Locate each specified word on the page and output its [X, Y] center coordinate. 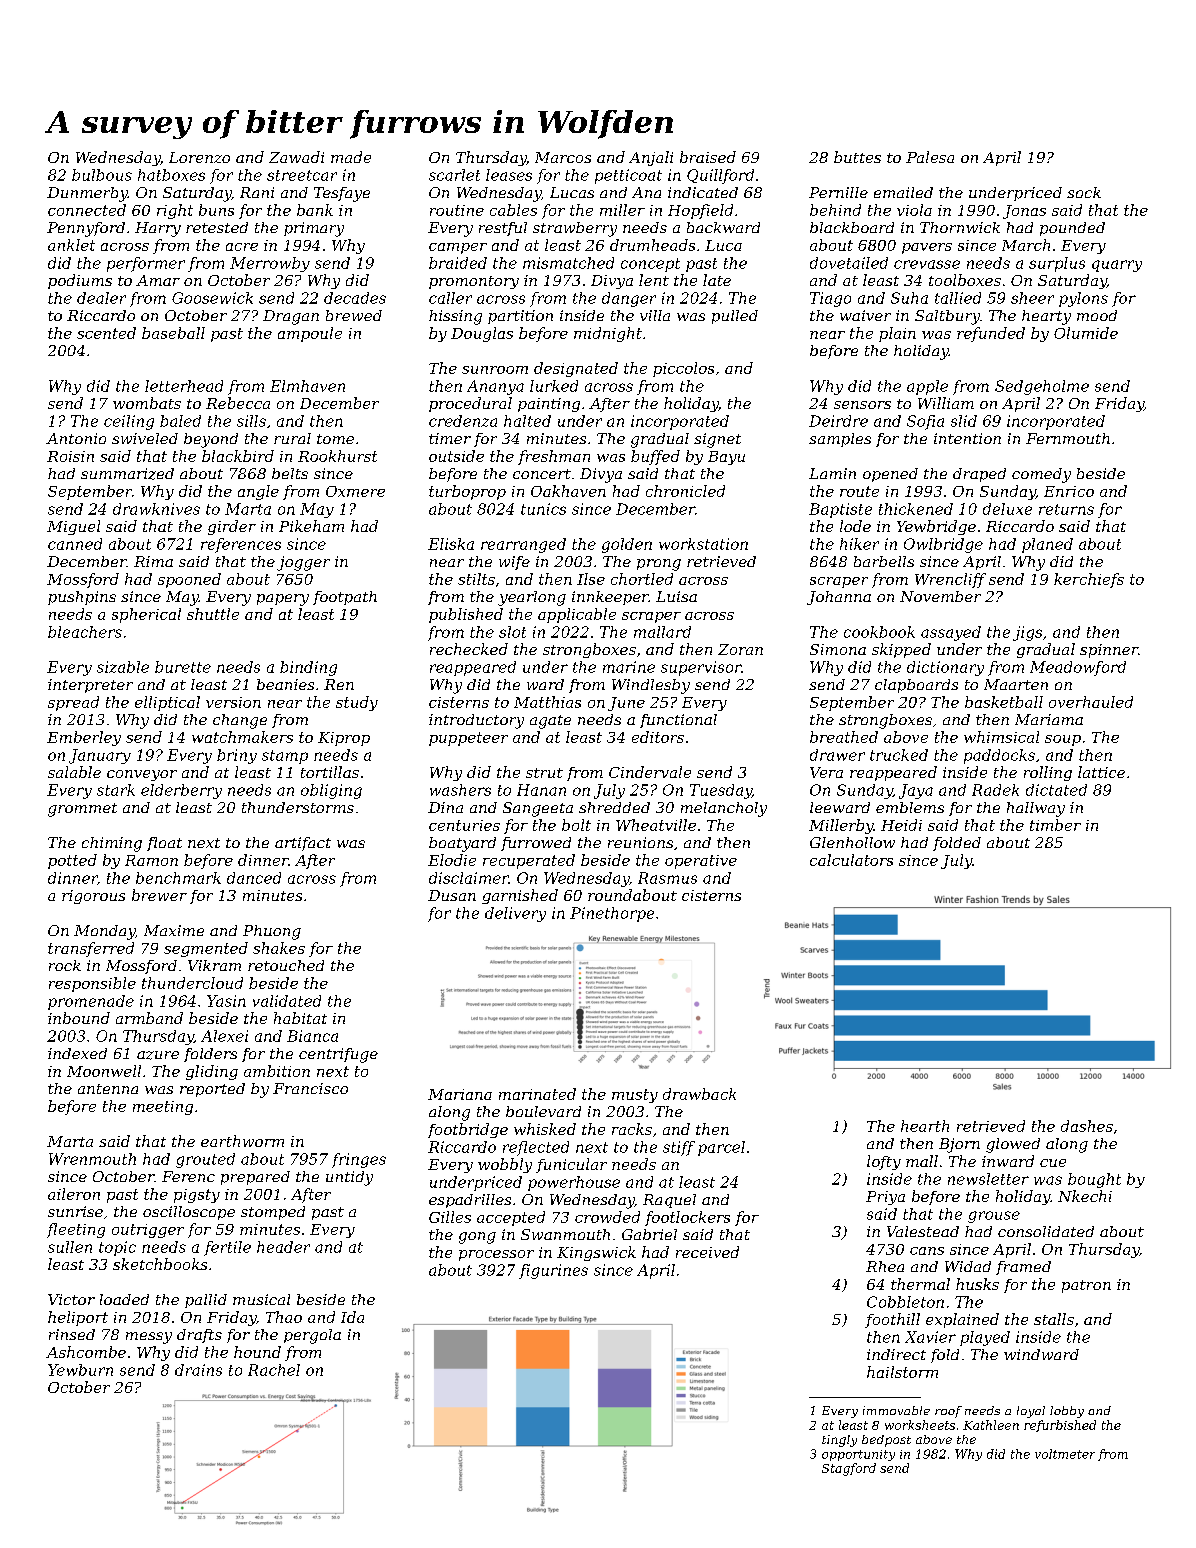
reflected [536, 1148]
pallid [206, 1301]
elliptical [167, 703]
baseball [173, 333]
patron [1086, 1286]
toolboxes [965, 280]
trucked [899, 755]
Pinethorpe [612, 914]
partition [520, 317]
